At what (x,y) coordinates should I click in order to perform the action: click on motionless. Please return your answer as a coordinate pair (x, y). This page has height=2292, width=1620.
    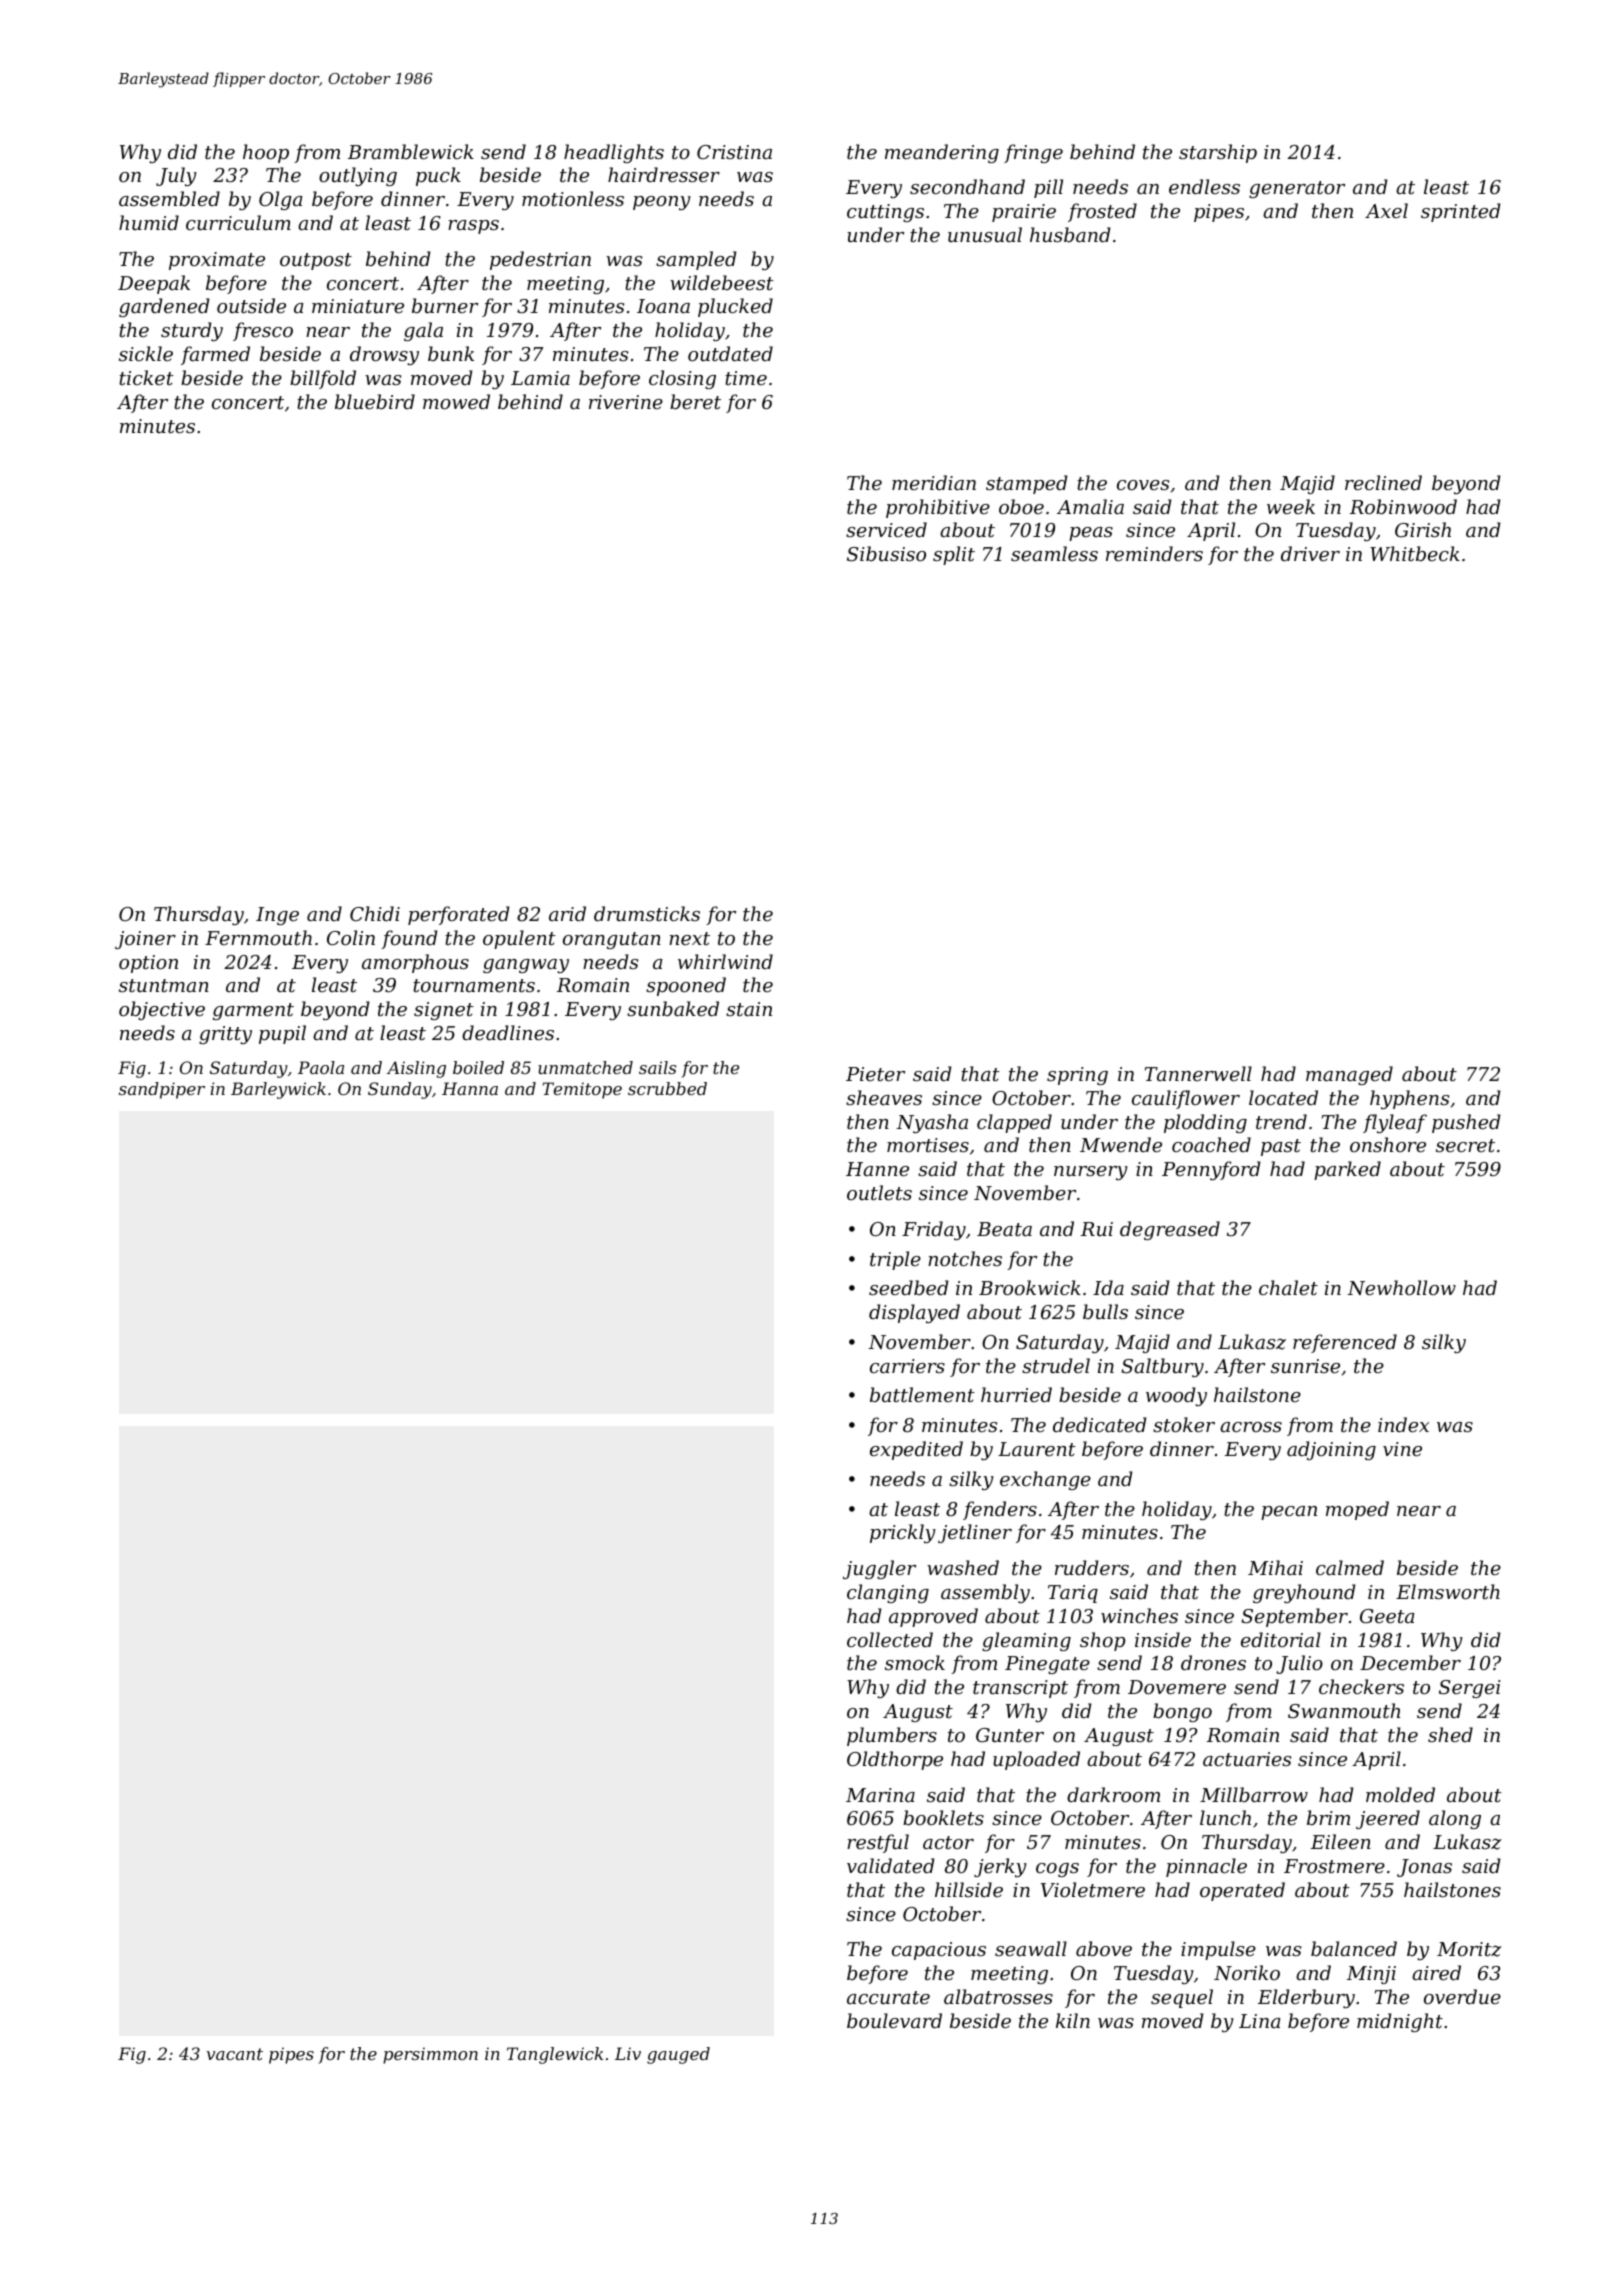
    Looking at the image, I should click on (573, 198).
